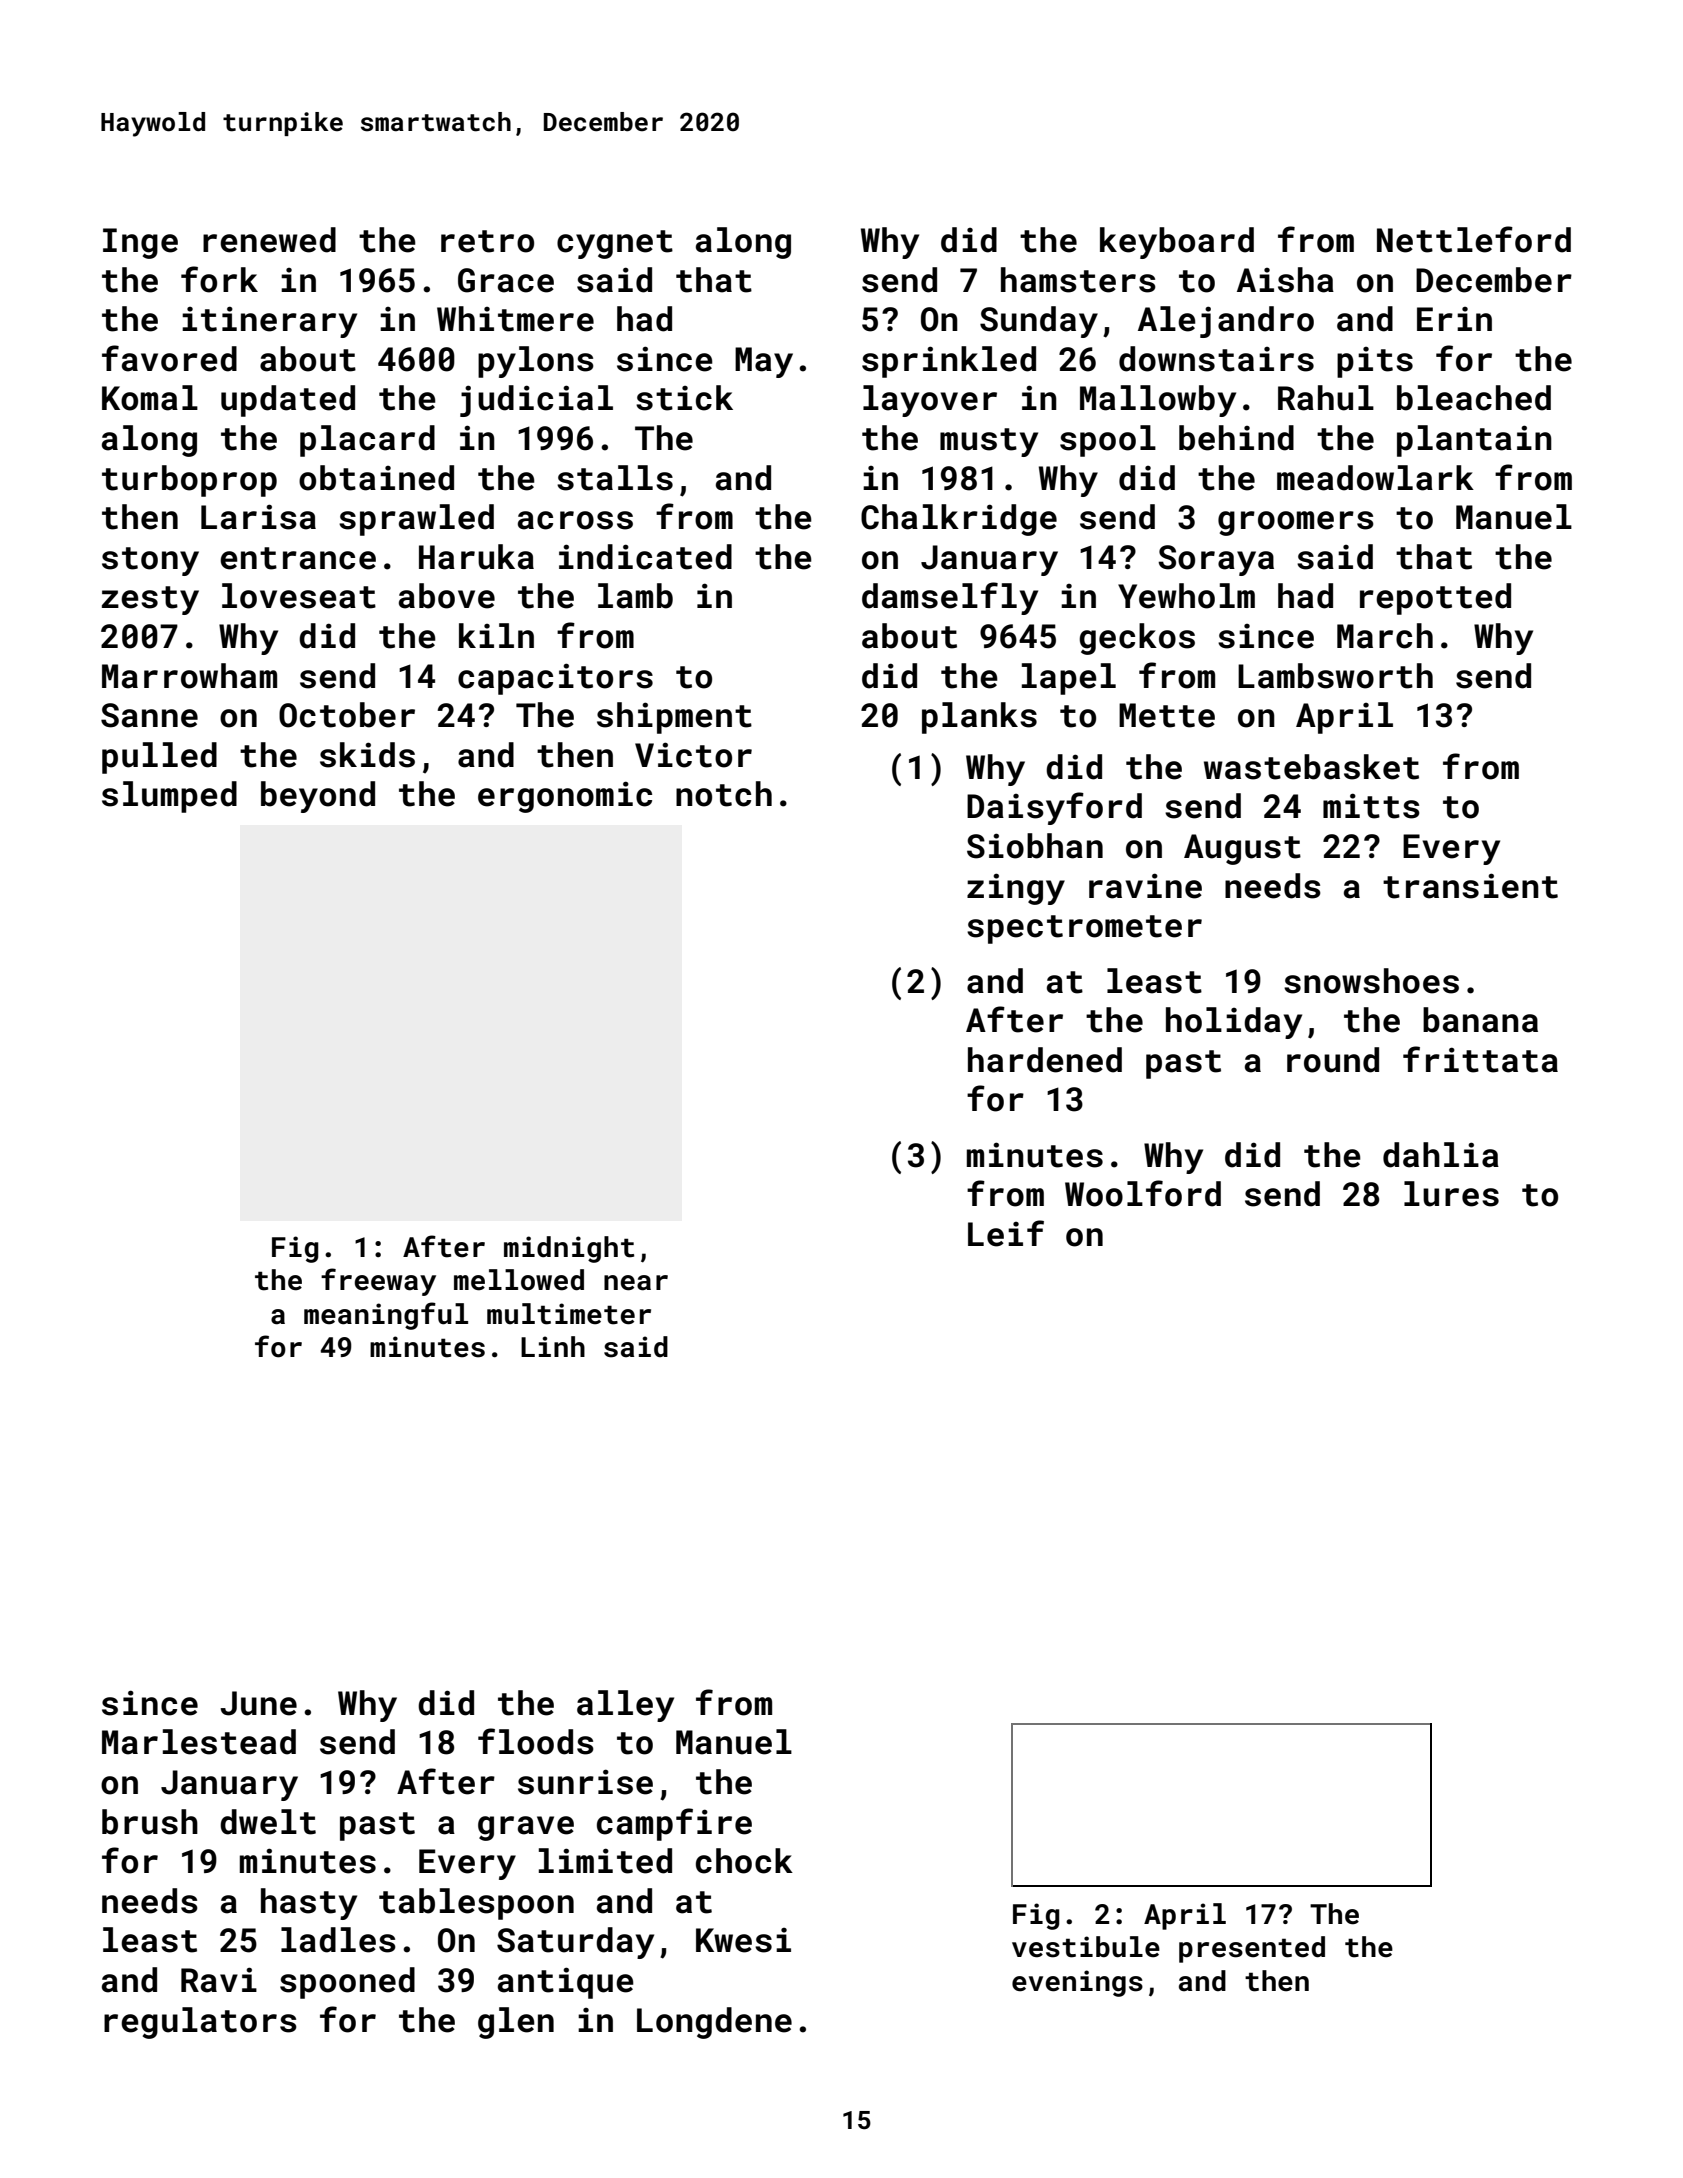  Describe the element at coordinates (565, 797) in the image. I see `ergonomic` at that location.
